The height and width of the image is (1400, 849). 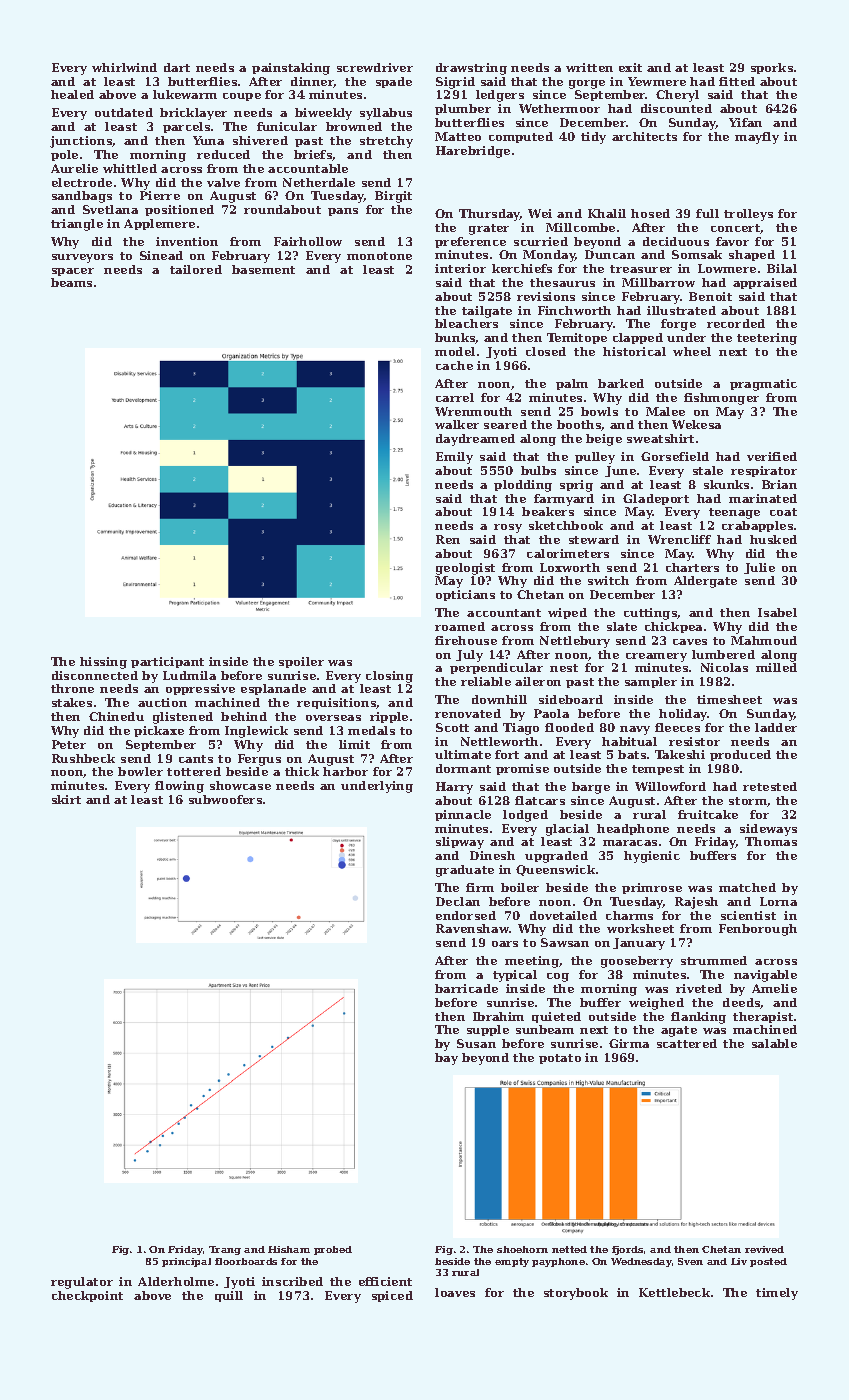 What do you see at coordinates (708, 814) in the image?
I see `fruitcake` at bounding box center [708, 814].
